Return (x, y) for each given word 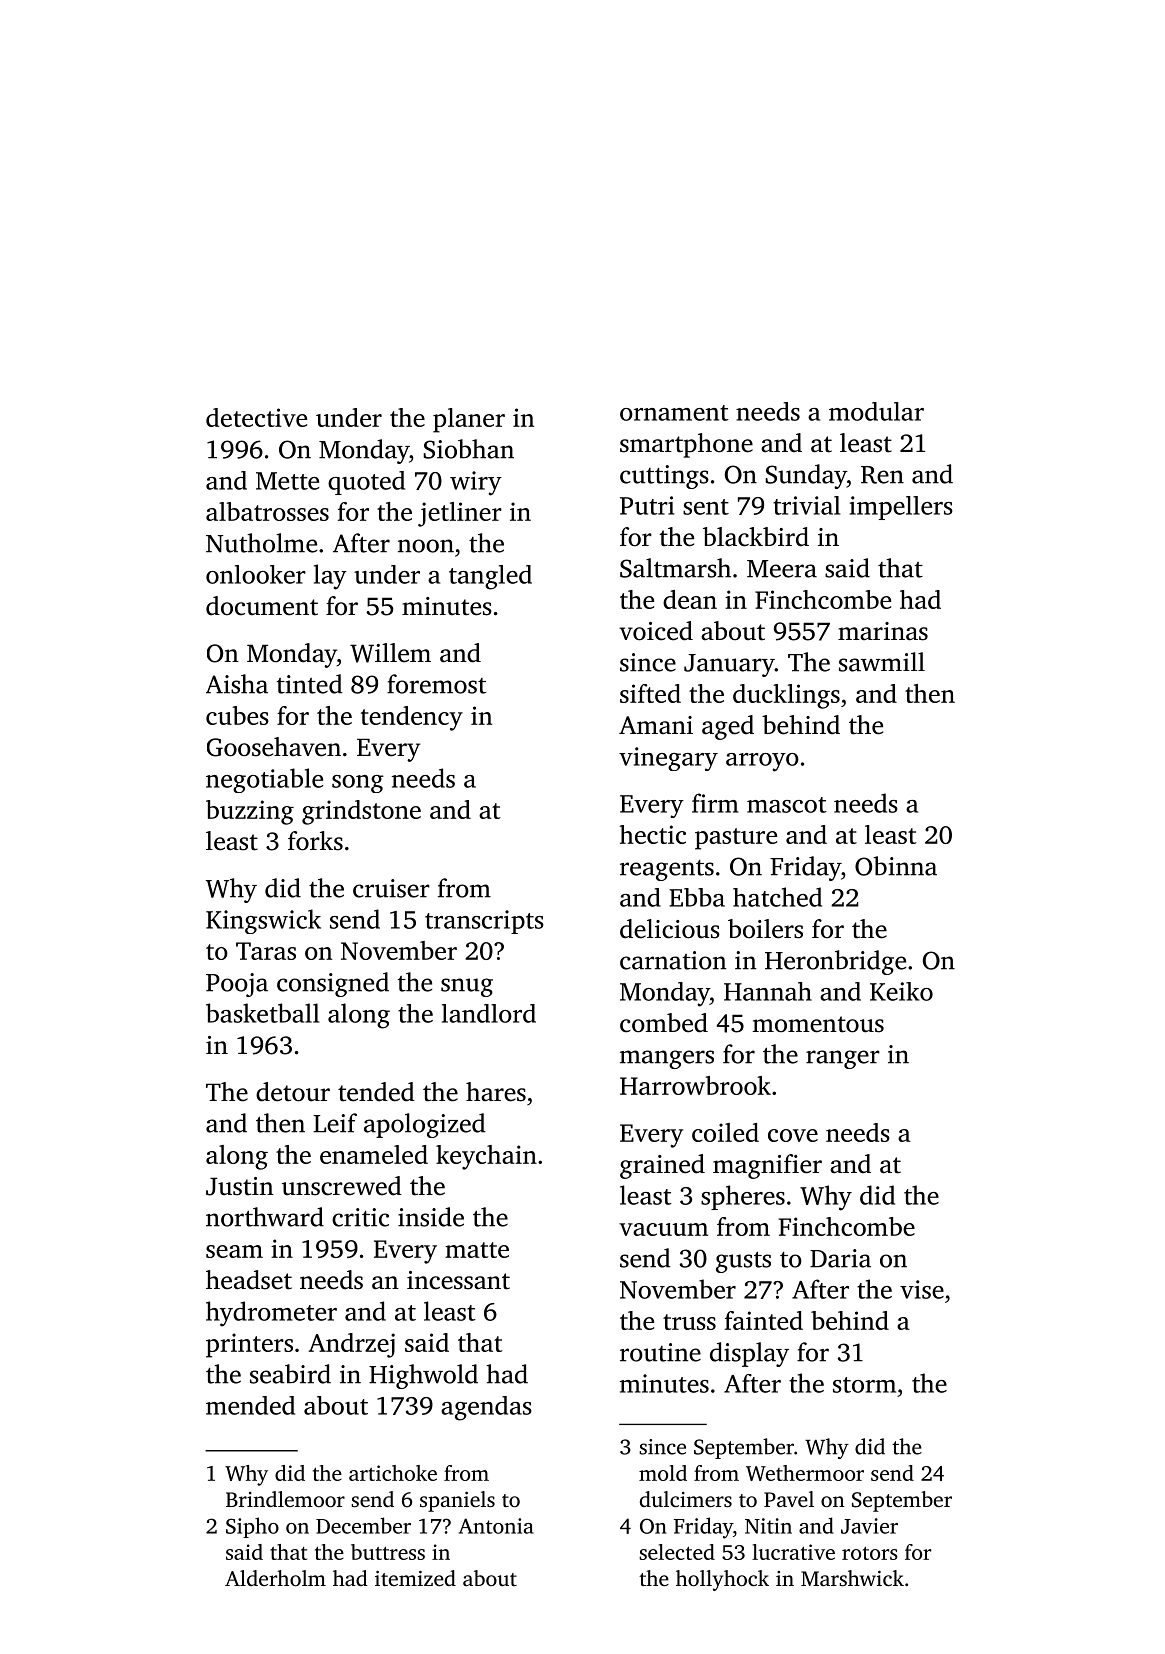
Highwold (423, 1376)
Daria (840, 1258)
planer (469, 420)
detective (256, 417)
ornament (674, 413)
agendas (486, 1408)
